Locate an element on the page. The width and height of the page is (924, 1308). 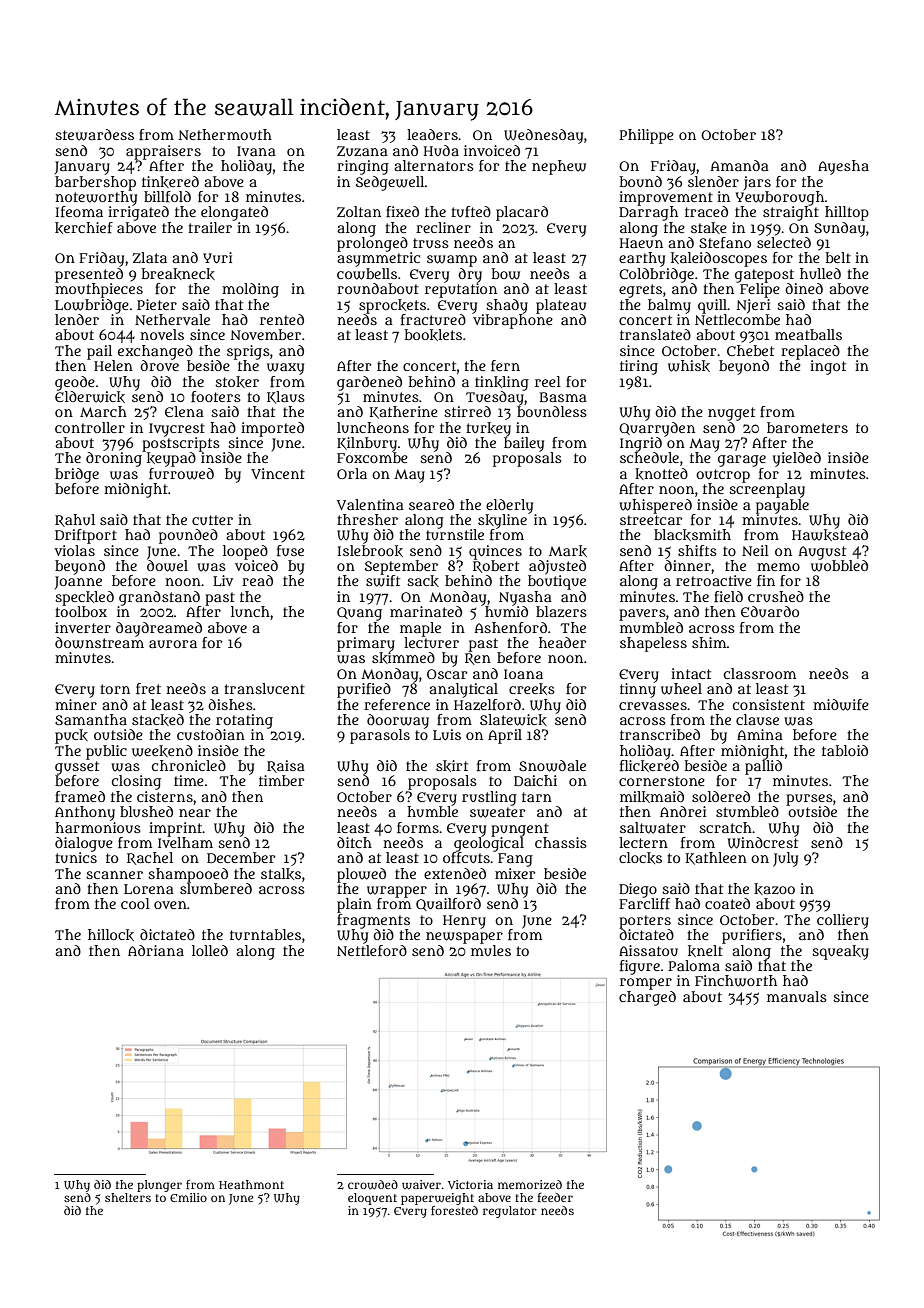
leaders is located at coordinates (432, 134).
